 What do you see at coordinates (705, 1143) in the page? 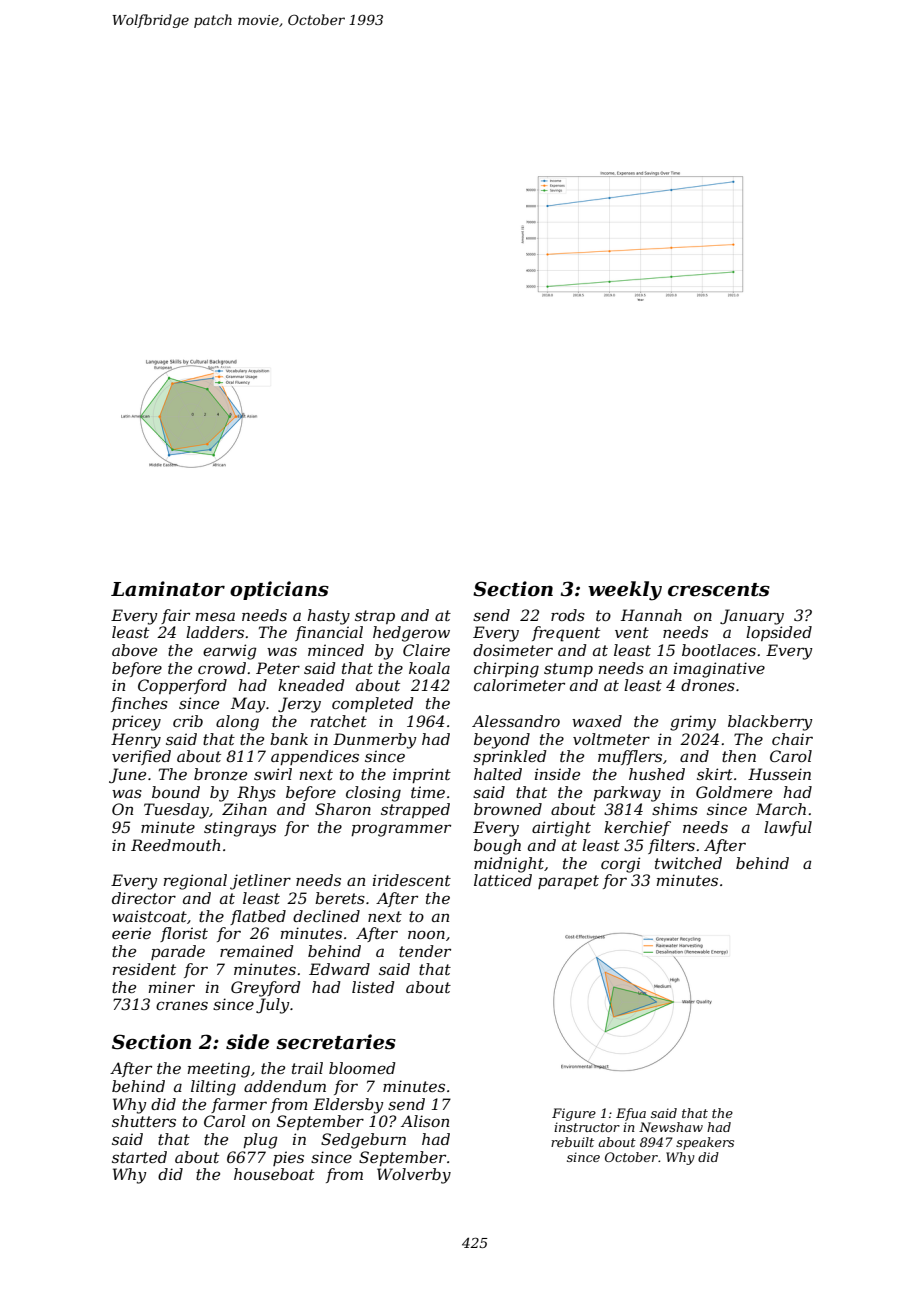
I see `speakers` at bounding box center [705, 1143].
